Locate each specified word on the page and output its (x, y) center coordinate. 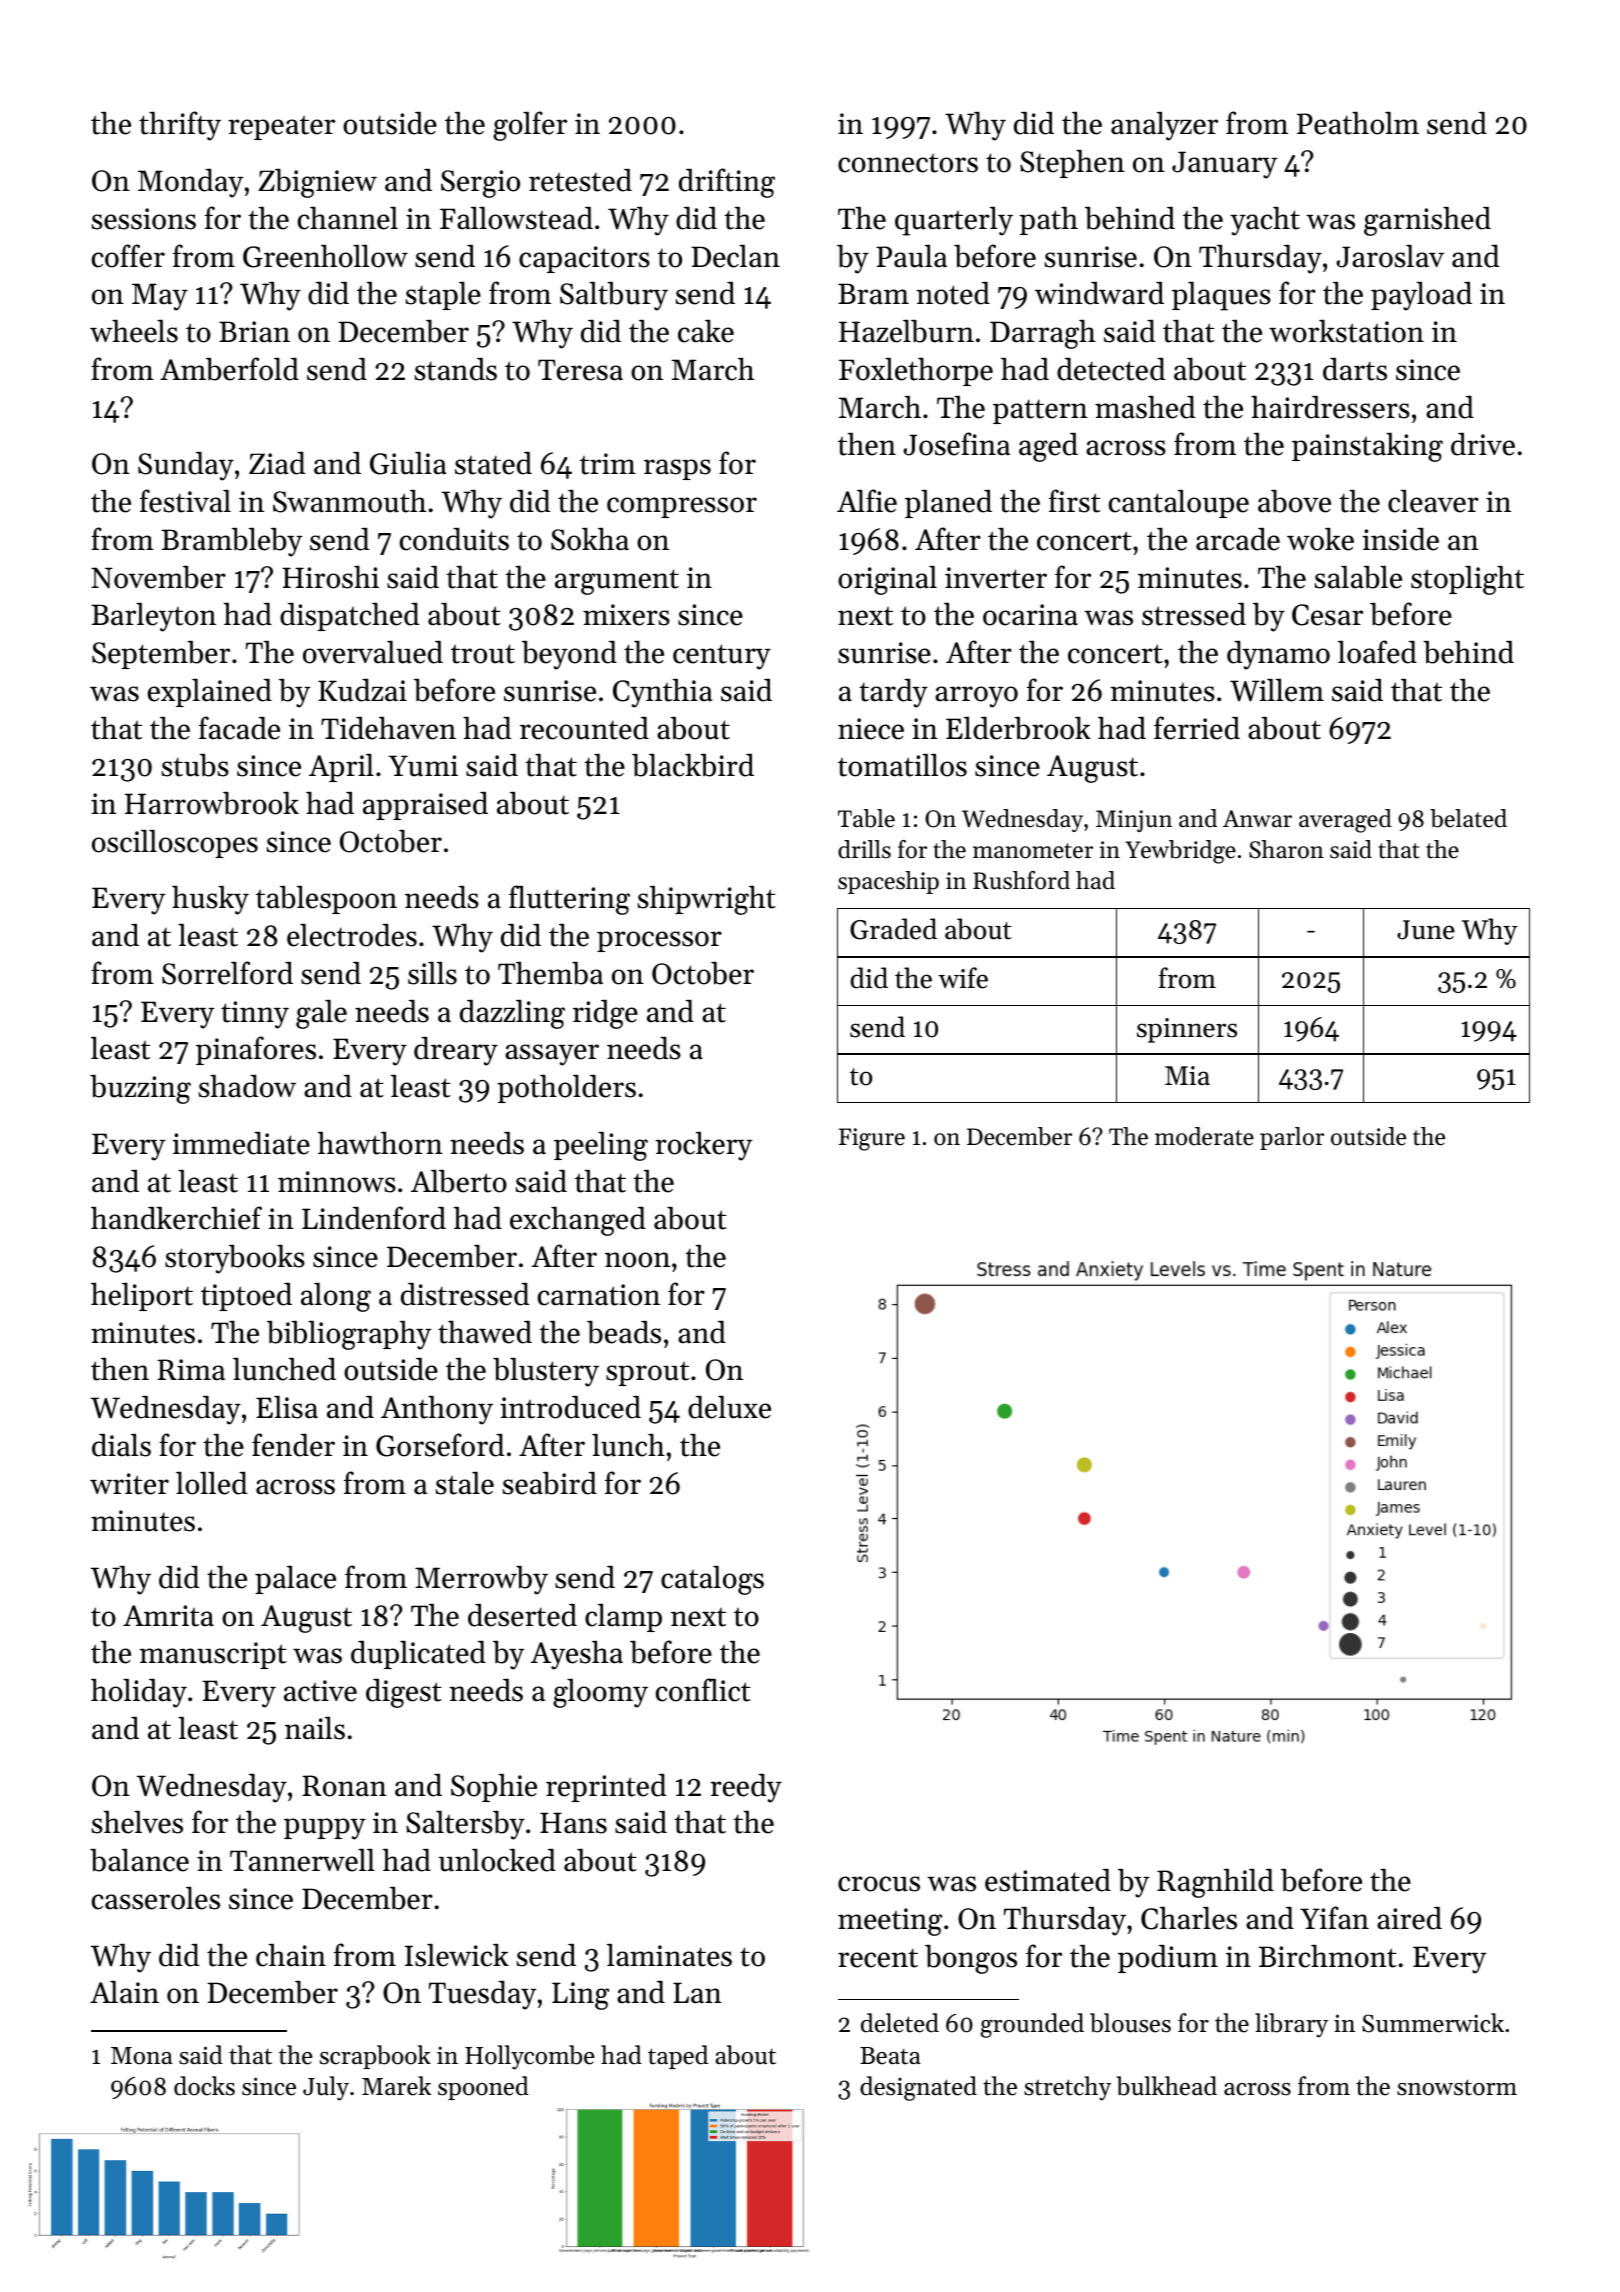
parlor (1292, 1138)
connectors (908, 163)
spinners (1187, 1030)
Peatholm (1358, 123)
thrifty (180, 126)
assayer (552, 1055)
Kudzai (362, 690)
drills (864, 849)
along (336, 1297)
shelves (137, 1822)
